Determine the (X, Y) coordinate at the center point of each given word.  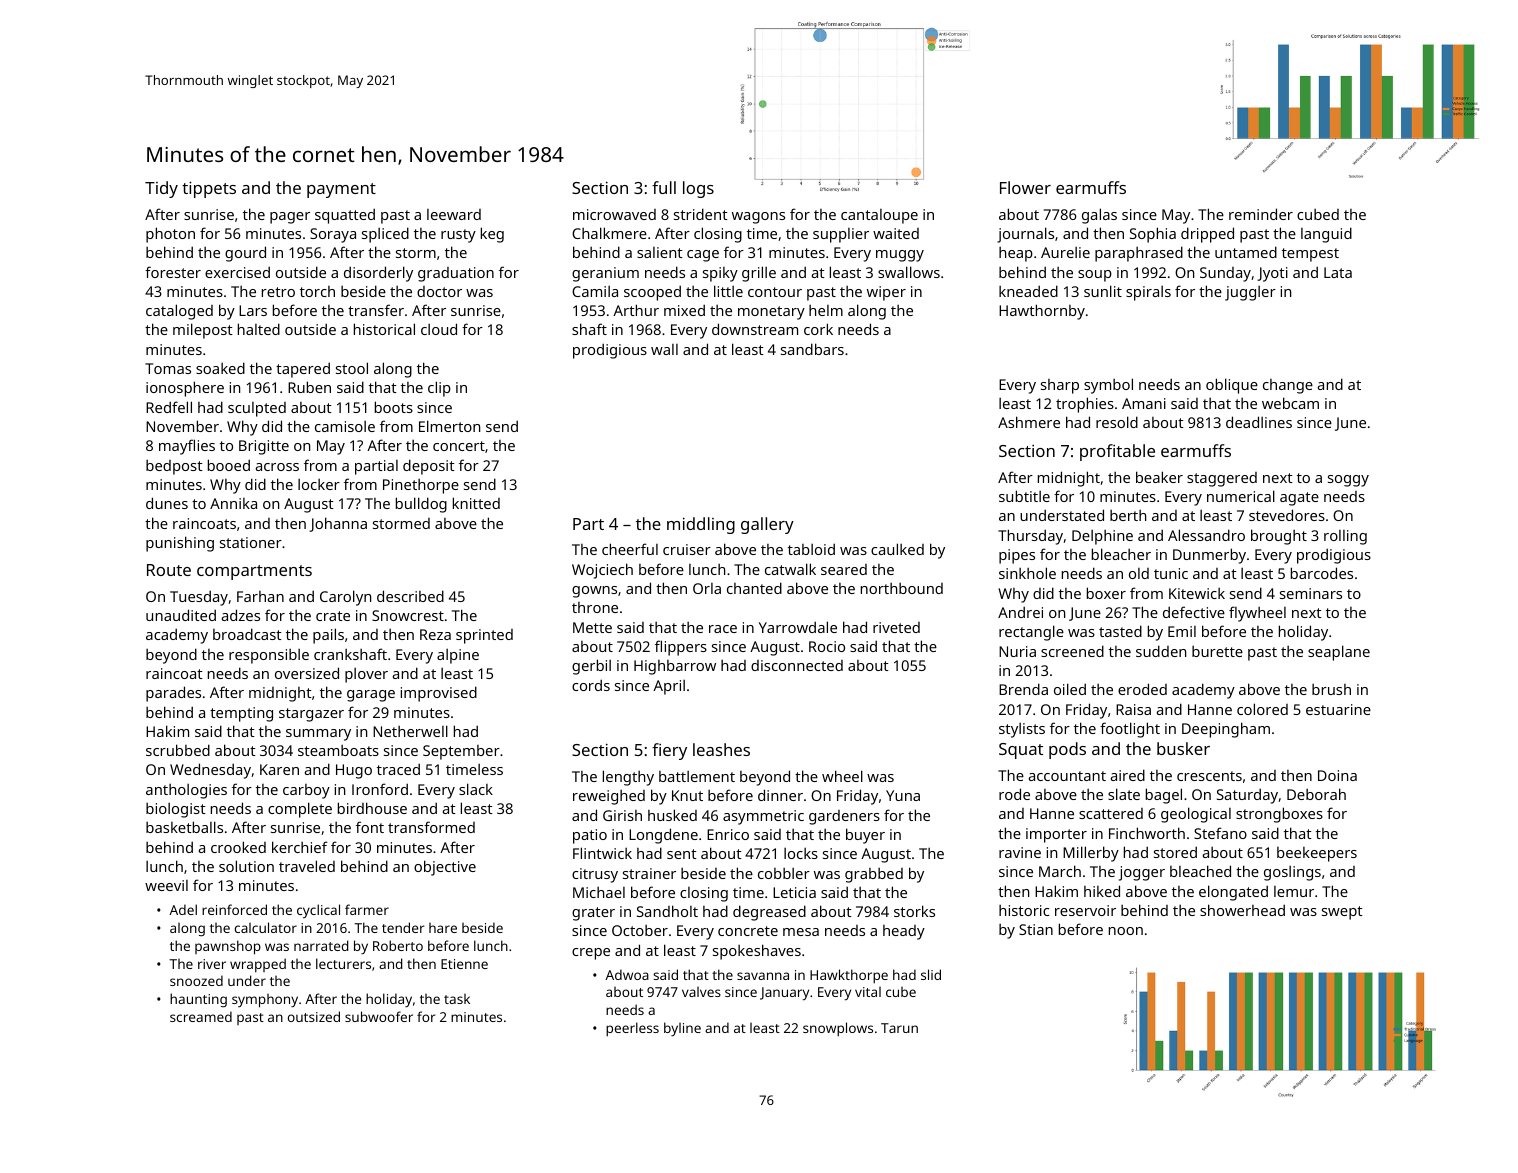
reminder (1261, 214)
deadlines (1259, 422)
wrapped (258, 965)
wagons (758, 218)
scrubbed (178, 750)
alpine (458, 656)
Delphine (1102, 537)
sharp (1060, 386)
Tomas (168, 368)
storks (914, 911)
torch (317, 291)
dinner (780, 795)
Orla (707, 588)
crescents (1209, 776)
